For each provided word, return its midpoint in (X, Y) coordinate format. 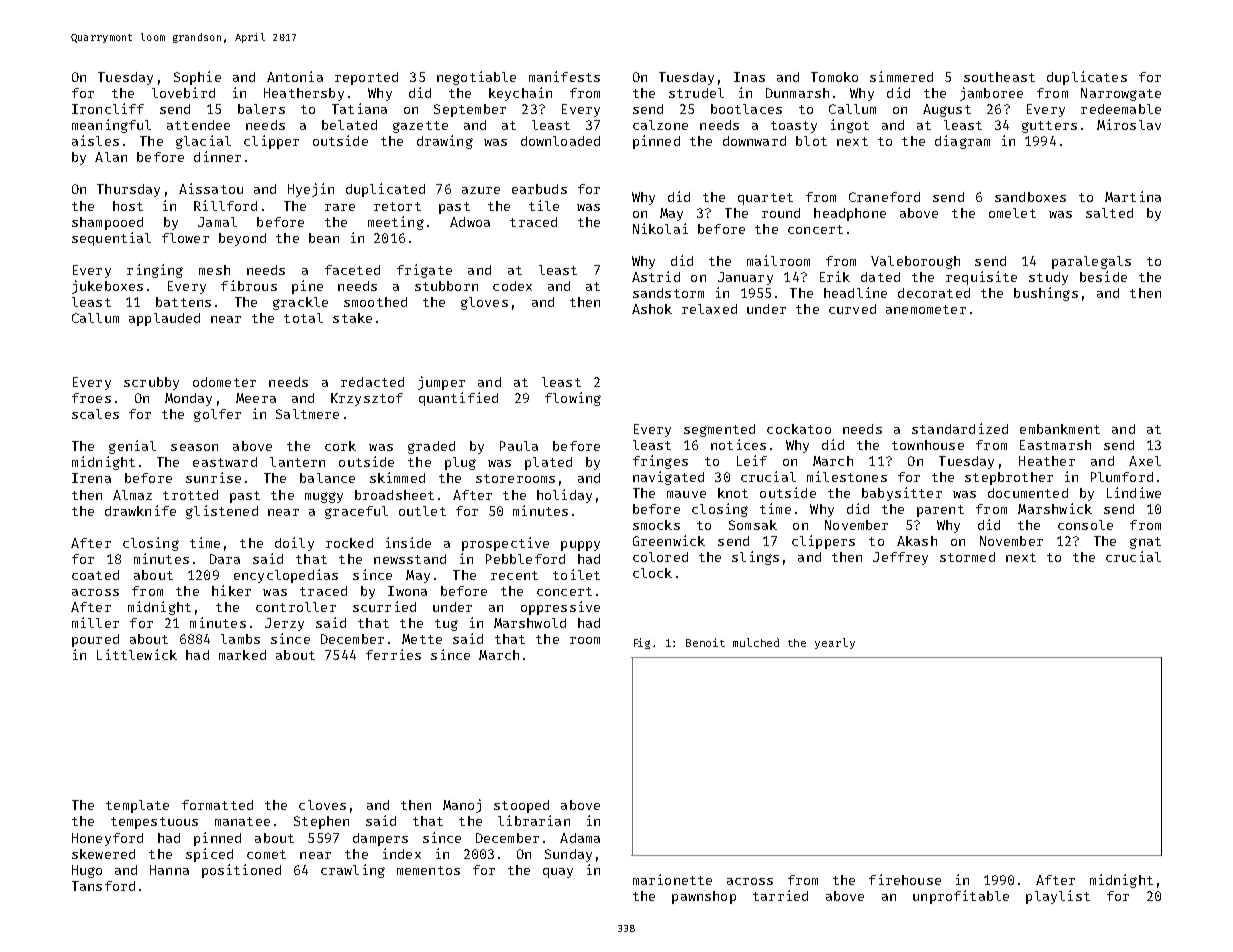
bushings (1046, 294)
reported (366, 78)
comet (266, 854)
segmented (719, 430)
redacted (372, 382)
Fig (642, 643)
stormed (967, 557)
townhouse (928, 445)
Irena (91, 478)
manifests (564, 76)
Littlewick (137, 654)
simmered (901, 76)
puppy (580, 546)
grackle (300, 303)
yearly (835, 643)
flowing (573, 399)
